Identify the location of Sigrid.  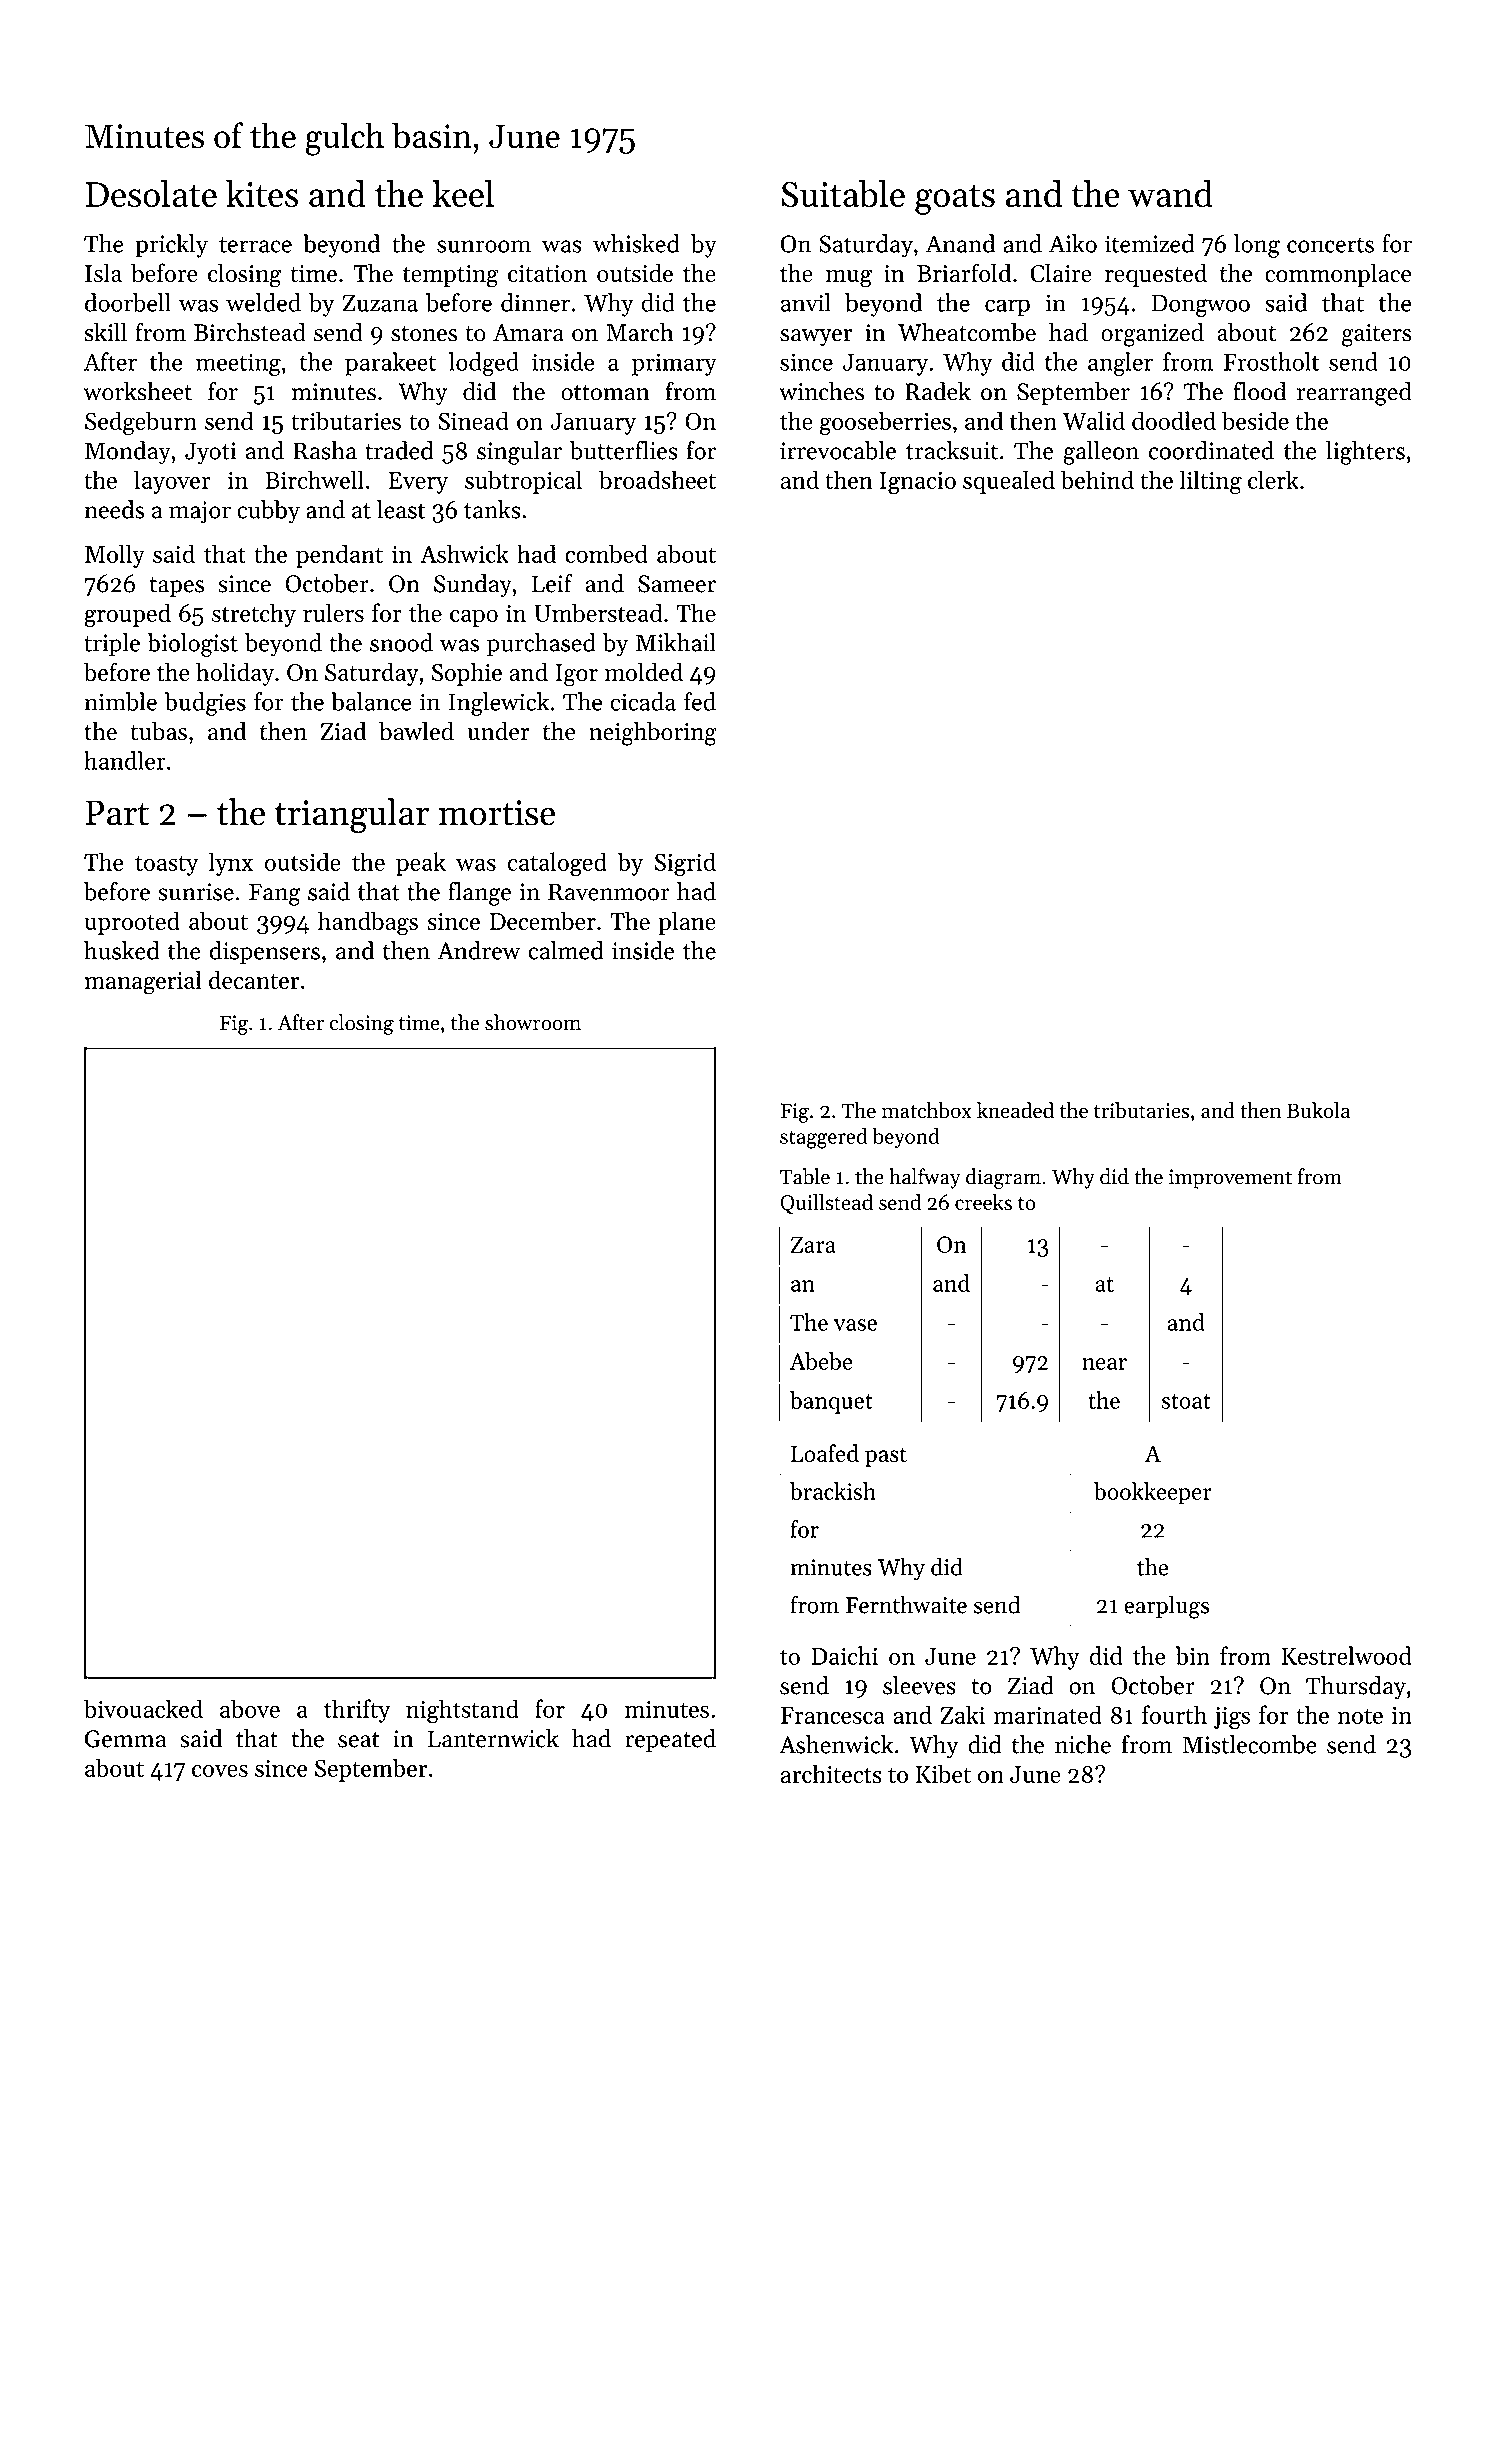
(685, 864).
